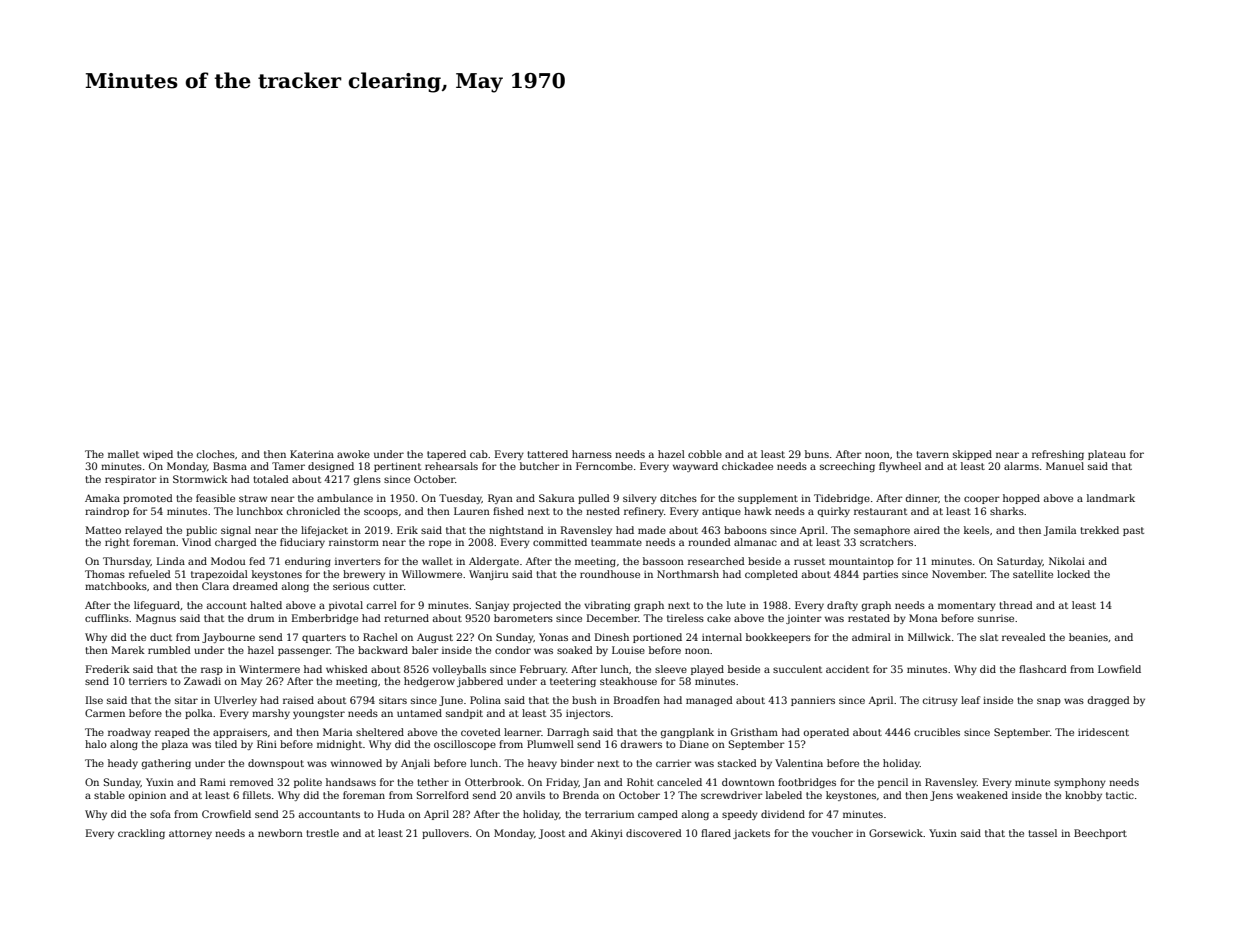 The height and width of the page is (952, 1233). Describe the element at coordinates (1120, 795) in the page. I see `tactic` at that location.
